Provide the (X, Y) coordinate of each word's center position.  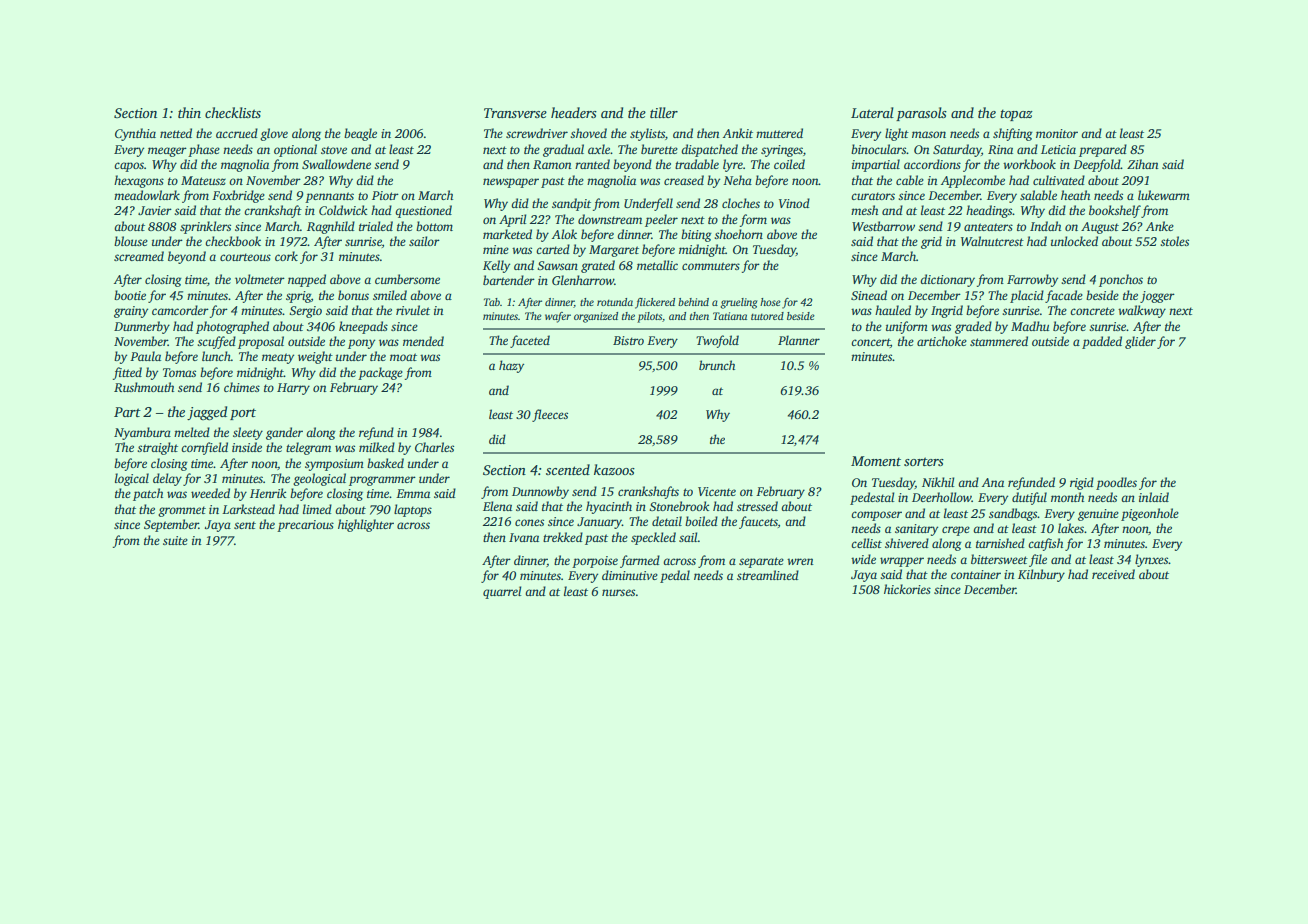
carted (553, 249)
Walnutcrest (992, 241)
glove (274, 134)
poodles (1116, 483)
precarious (305, 526)
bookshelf (1115, 211)
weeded (210, 493)
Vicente (717, 491)
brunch (717, 365)
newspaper (511, 183)
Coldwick (343, 210)
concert (870, 342)
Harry (293, 389)
